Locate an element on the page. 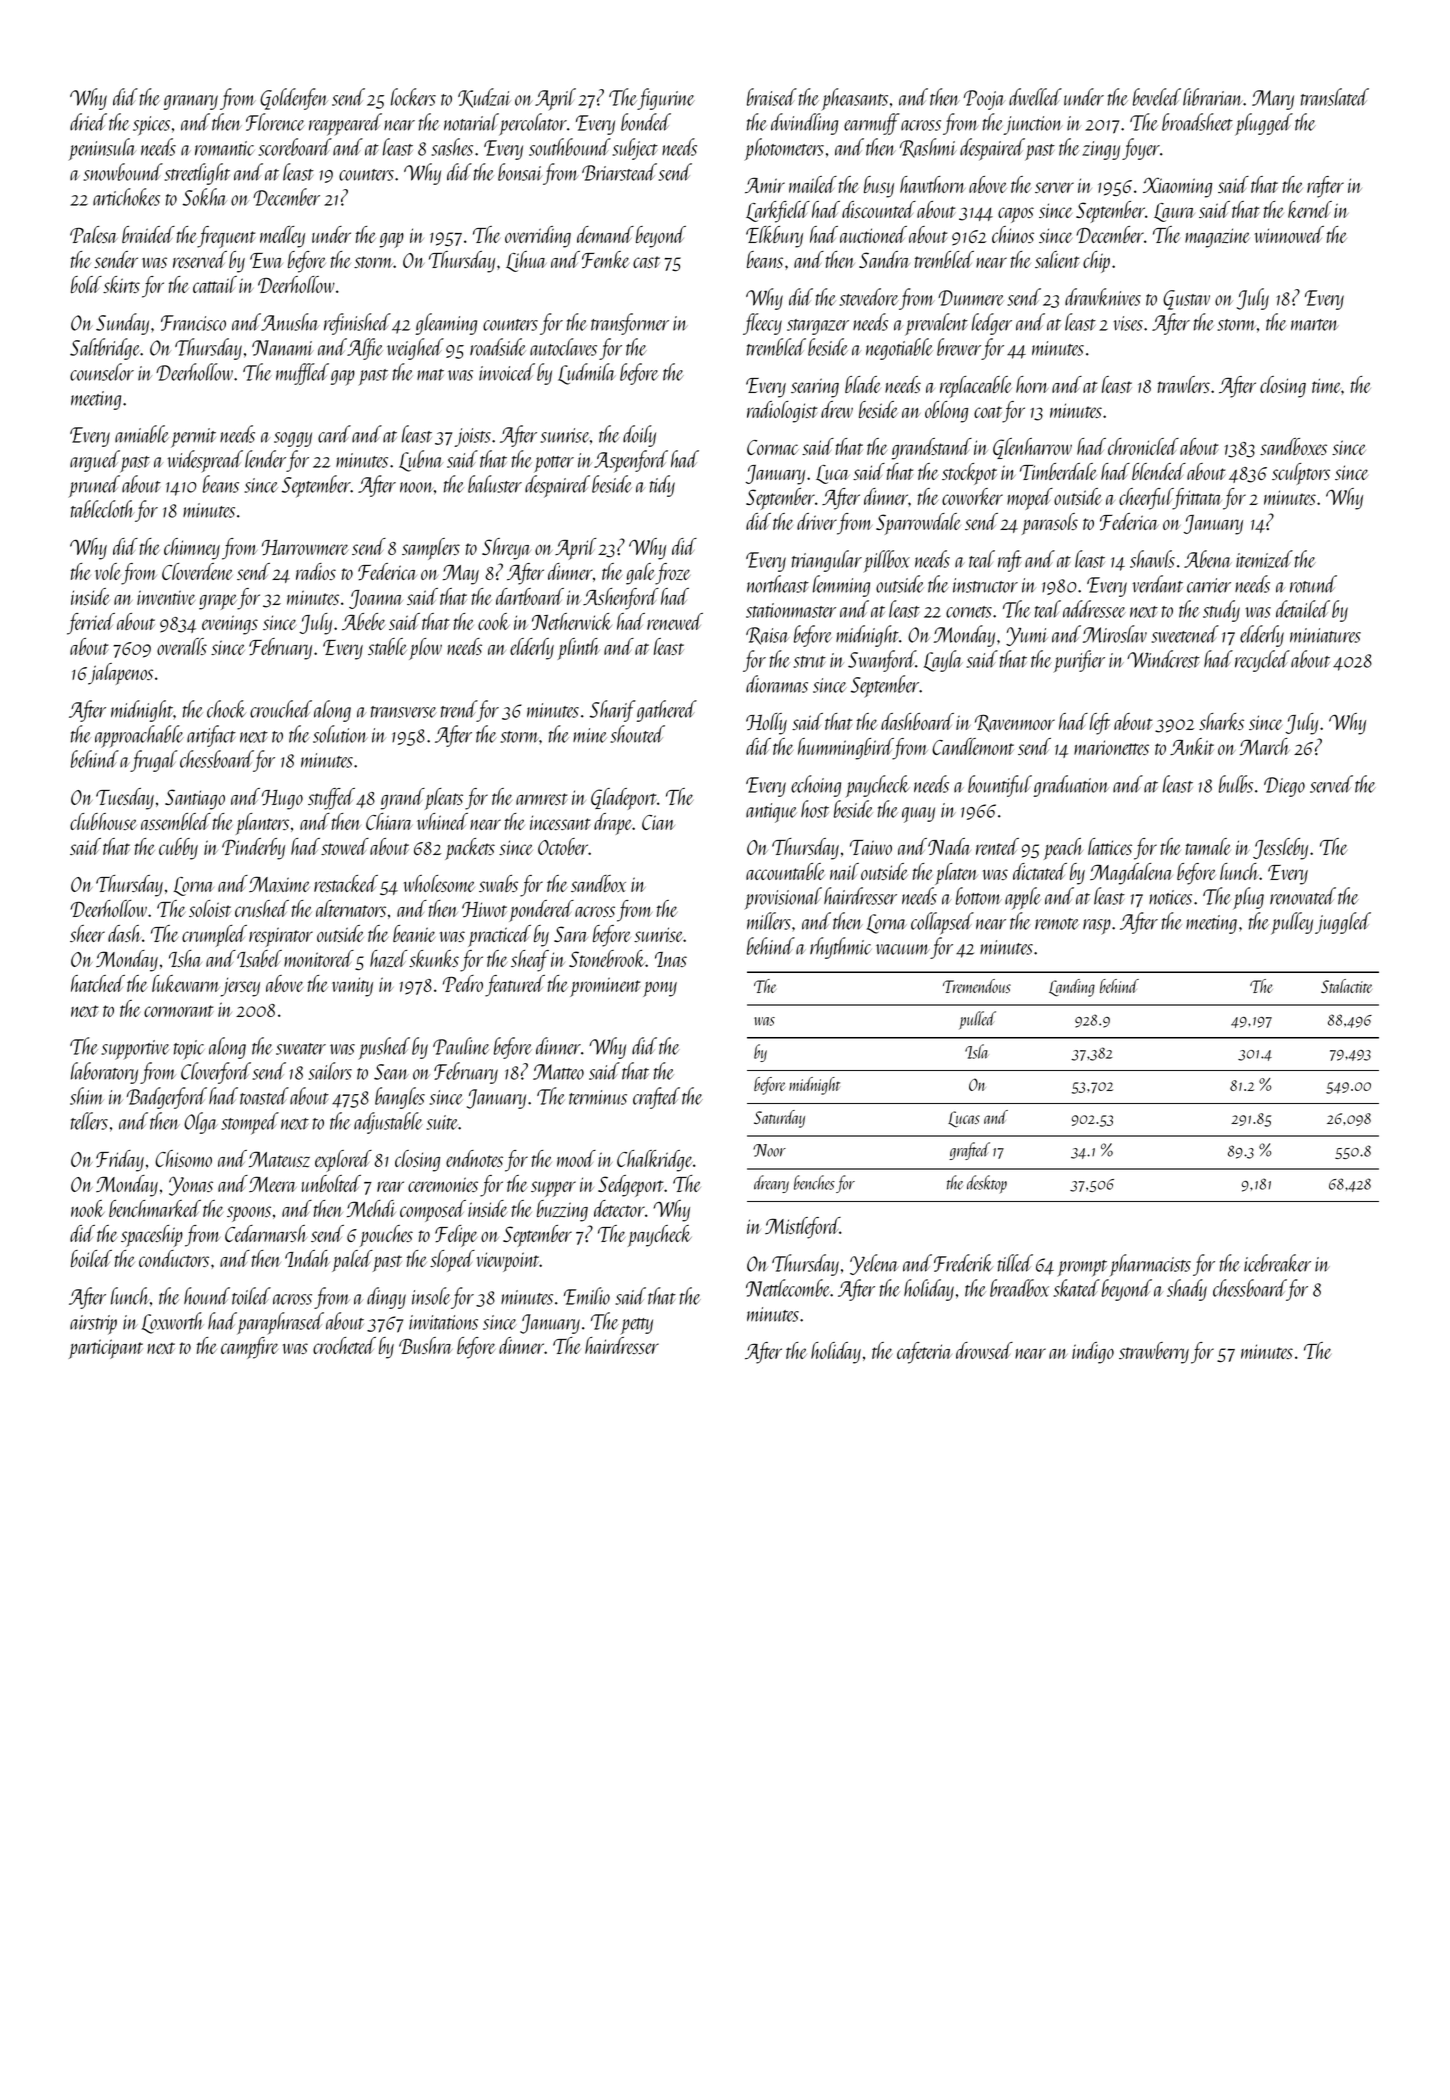 Image resolution: width=1450 pixels, height=2100 pixels. Stalactite is located at coordinates (1346, 986).
